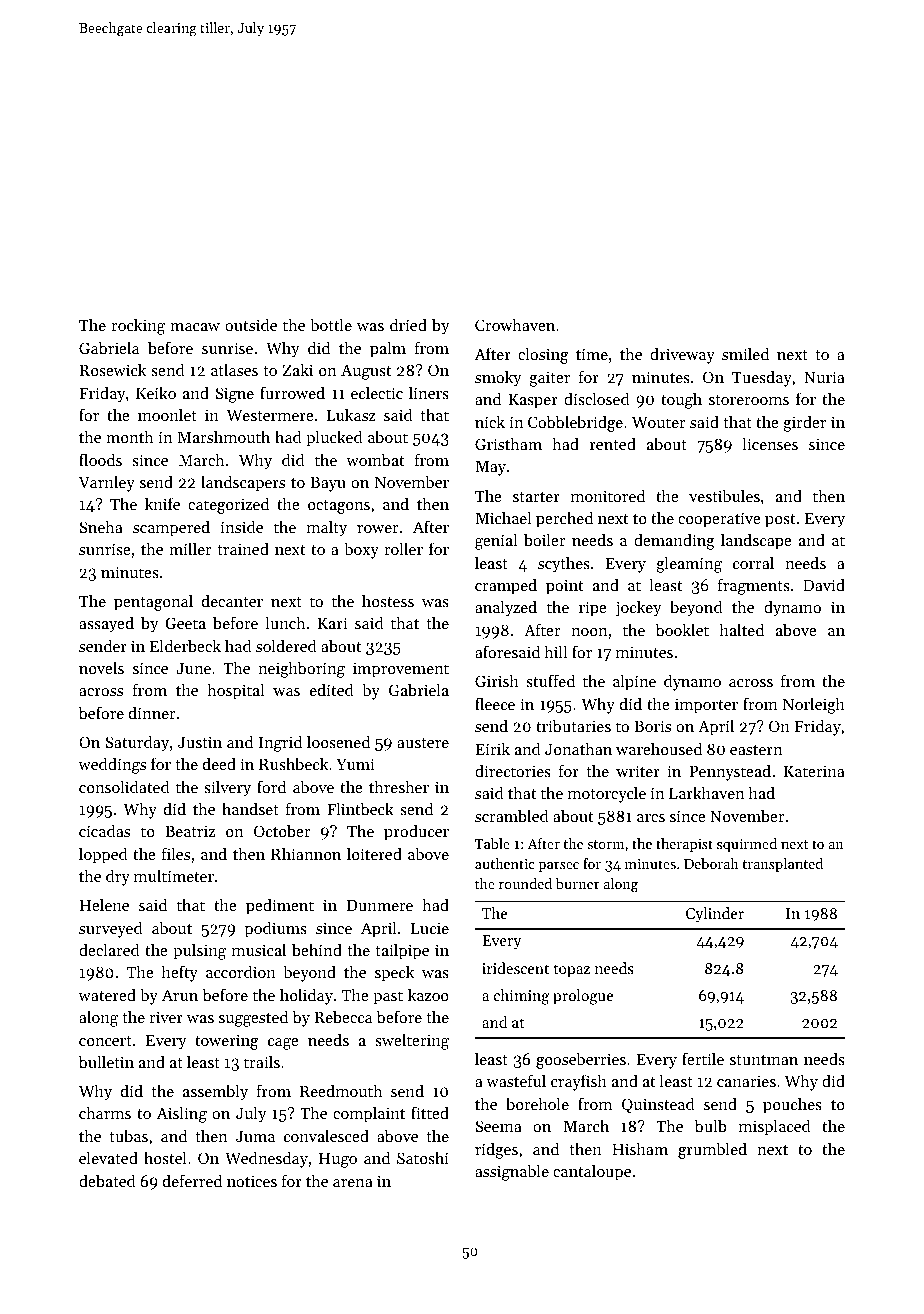 This screenshot has width=924, height=1314. I want to click on dried, so click(408, 324).
